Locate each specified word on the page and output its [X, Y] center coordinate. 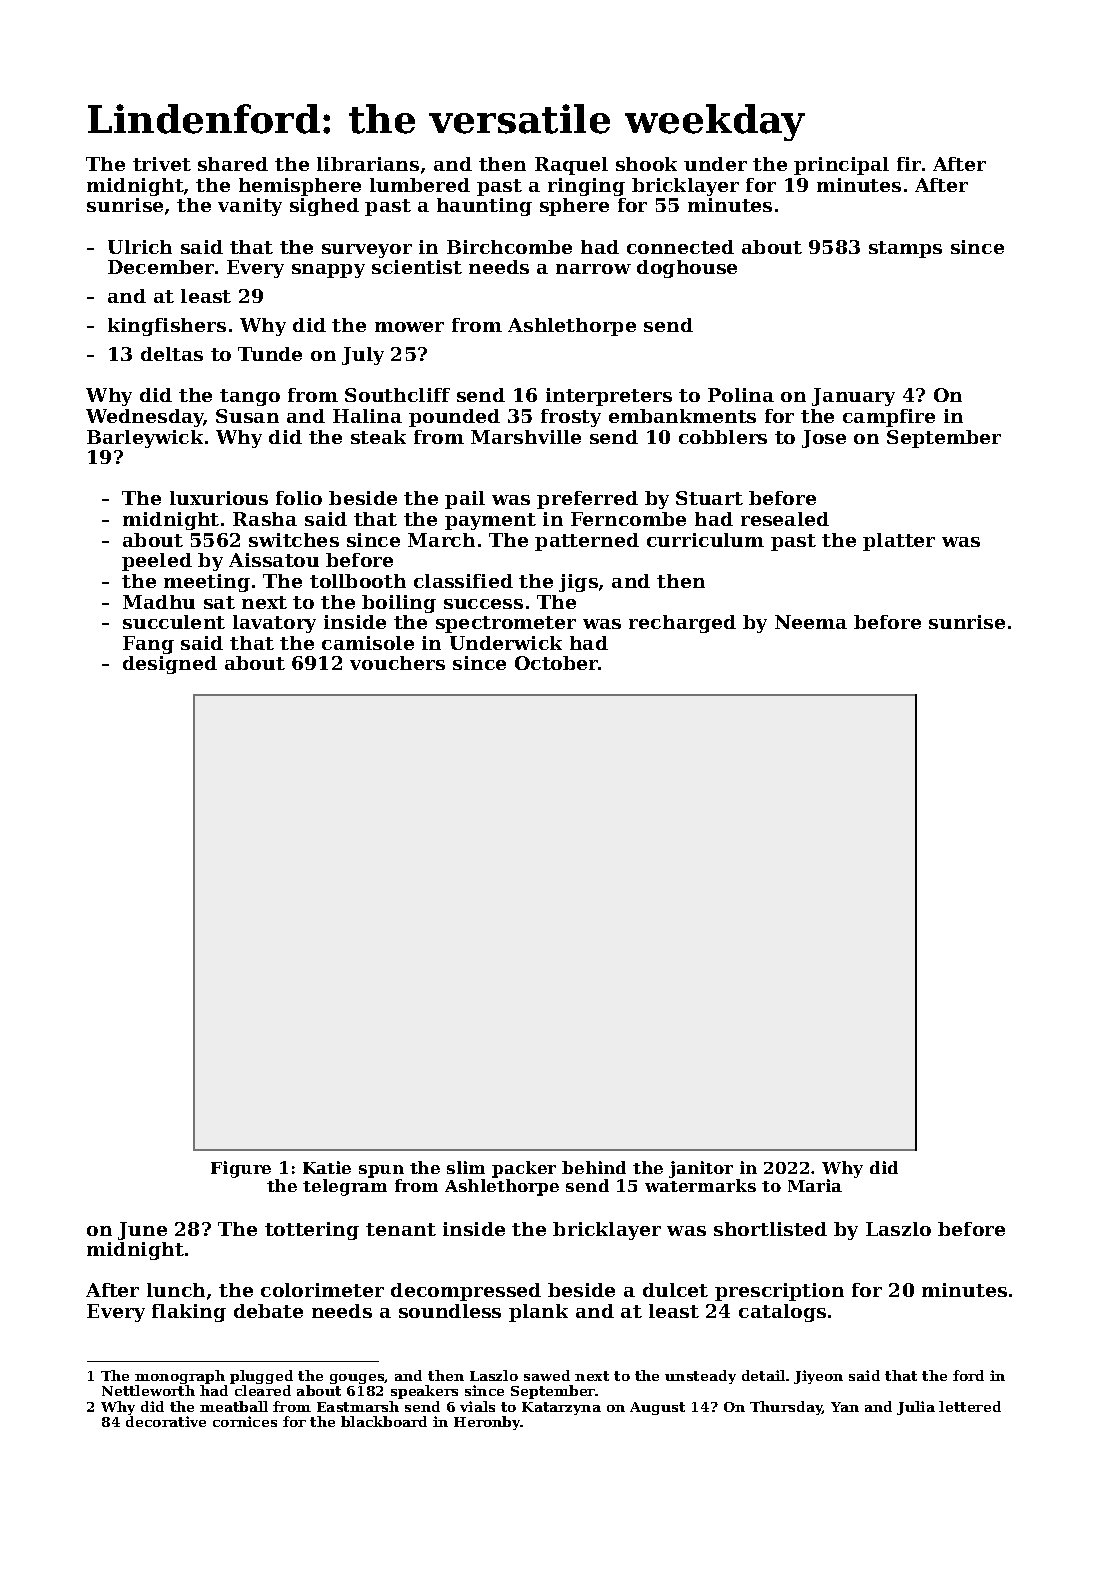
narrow [593, 269]
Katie [327, 1167]
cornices [245, 1421]
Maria [815, 1185]
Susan [247, 416]
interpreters [609, 397]
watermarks [700, 1185]
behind [594, 1167]
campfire [889, 418]
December [161, 267]
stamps [905, 249]
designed [170, 665]
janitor [701, 1169]
